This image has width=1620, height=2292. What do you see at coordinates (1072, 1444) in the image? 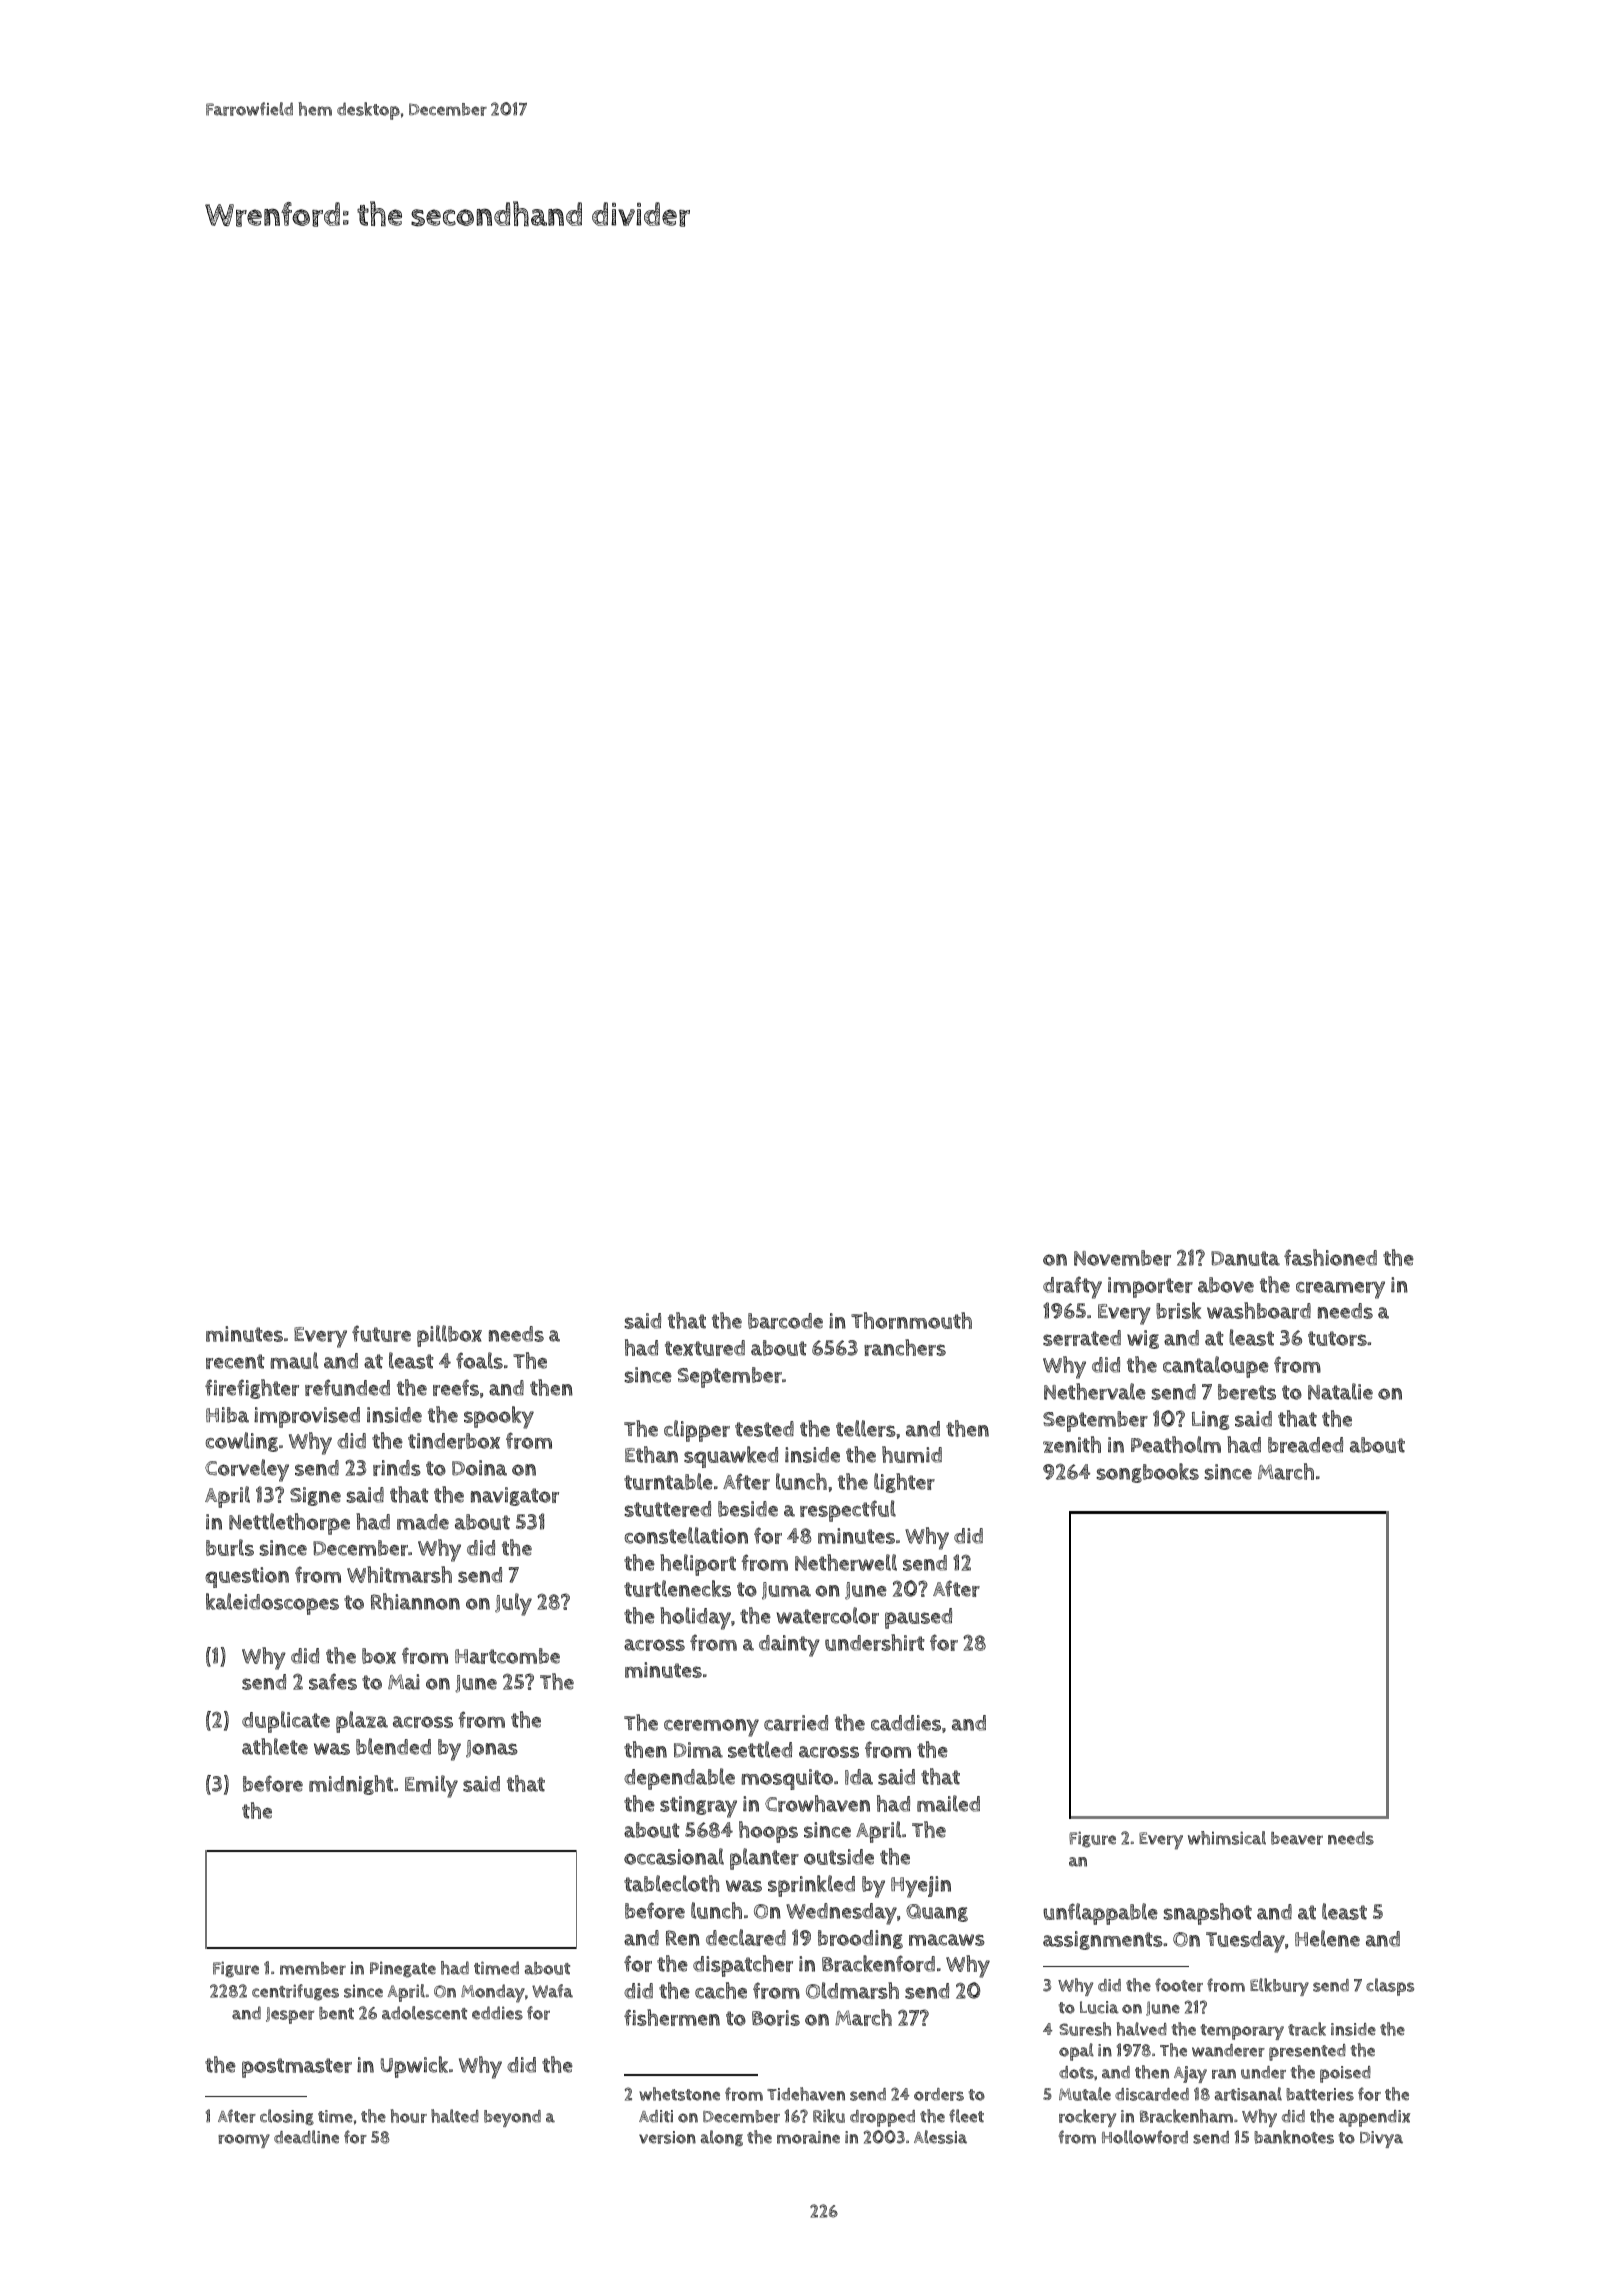
I see `zenith` at bounding box center [1072, 1444].
